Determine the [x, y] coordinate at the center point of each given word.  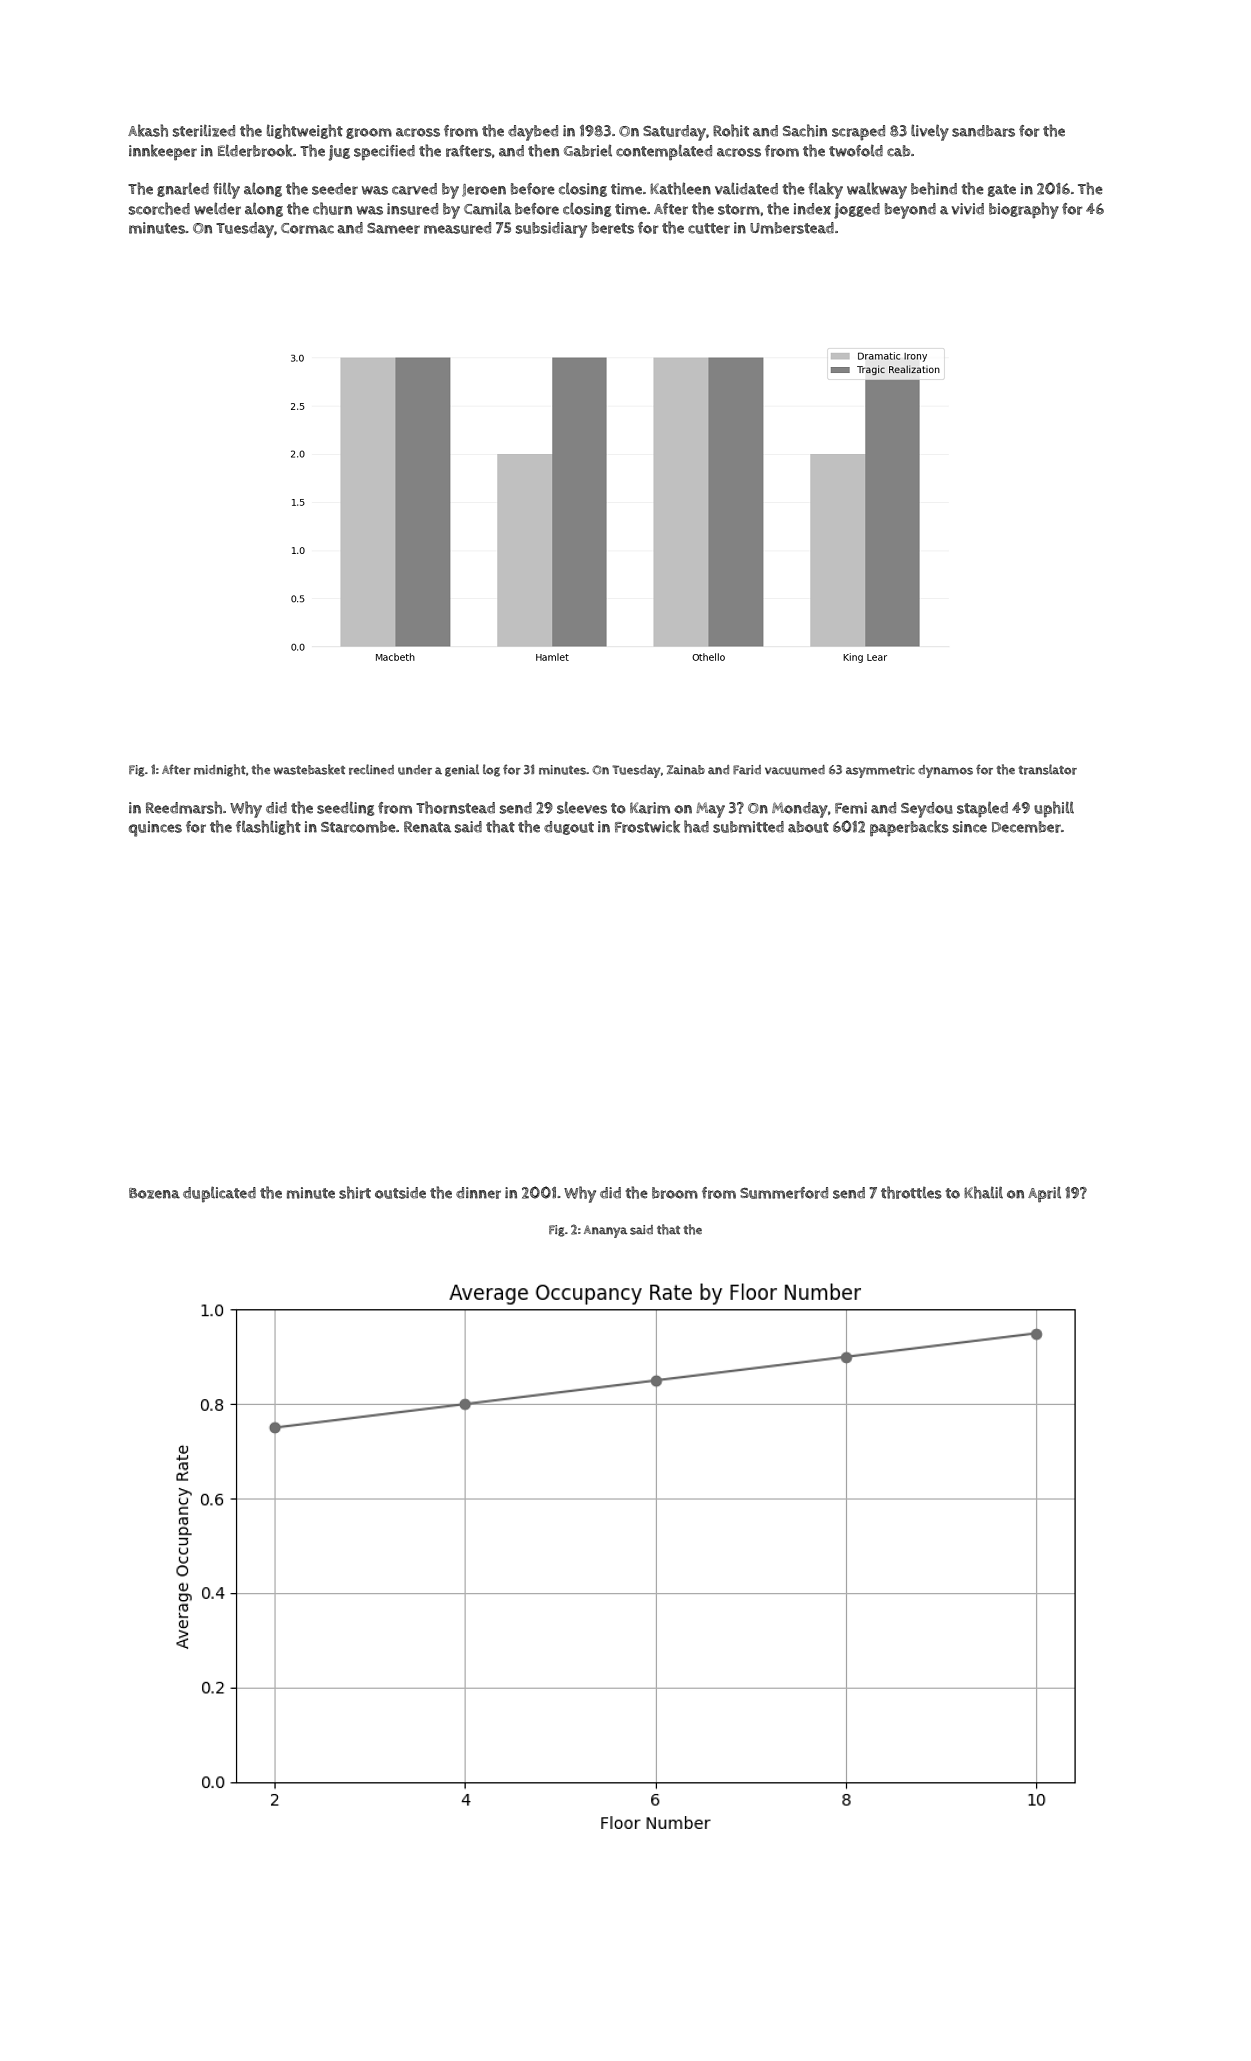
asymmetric [880, 771]
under [415, 770]
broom [675, 1193]
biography [1024, 210]
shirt [355, 1192]
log [491, 770]
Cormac [307, 228]
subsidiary [551, 230]
